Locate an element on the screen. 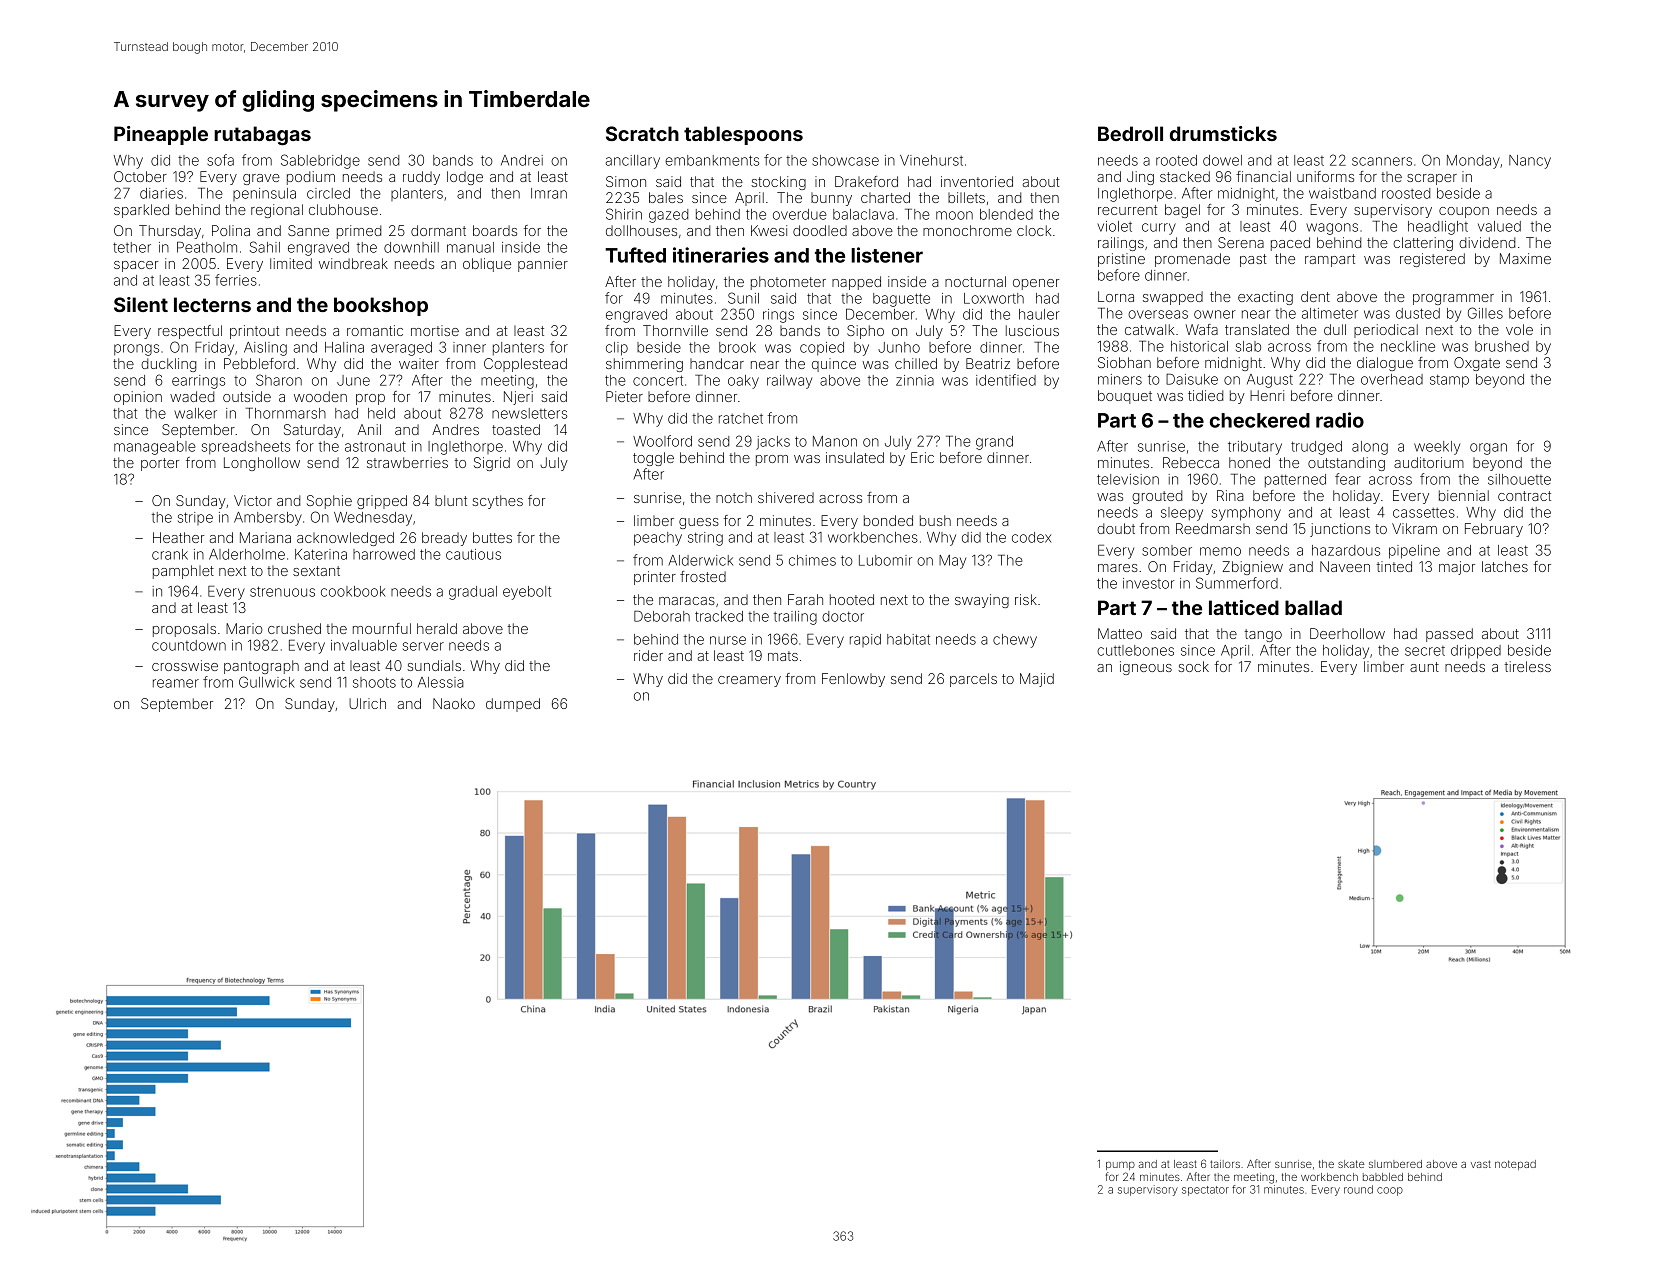 This screenshot has height=1287, width=1665. clattering is located at coordinates (1423, 244).
